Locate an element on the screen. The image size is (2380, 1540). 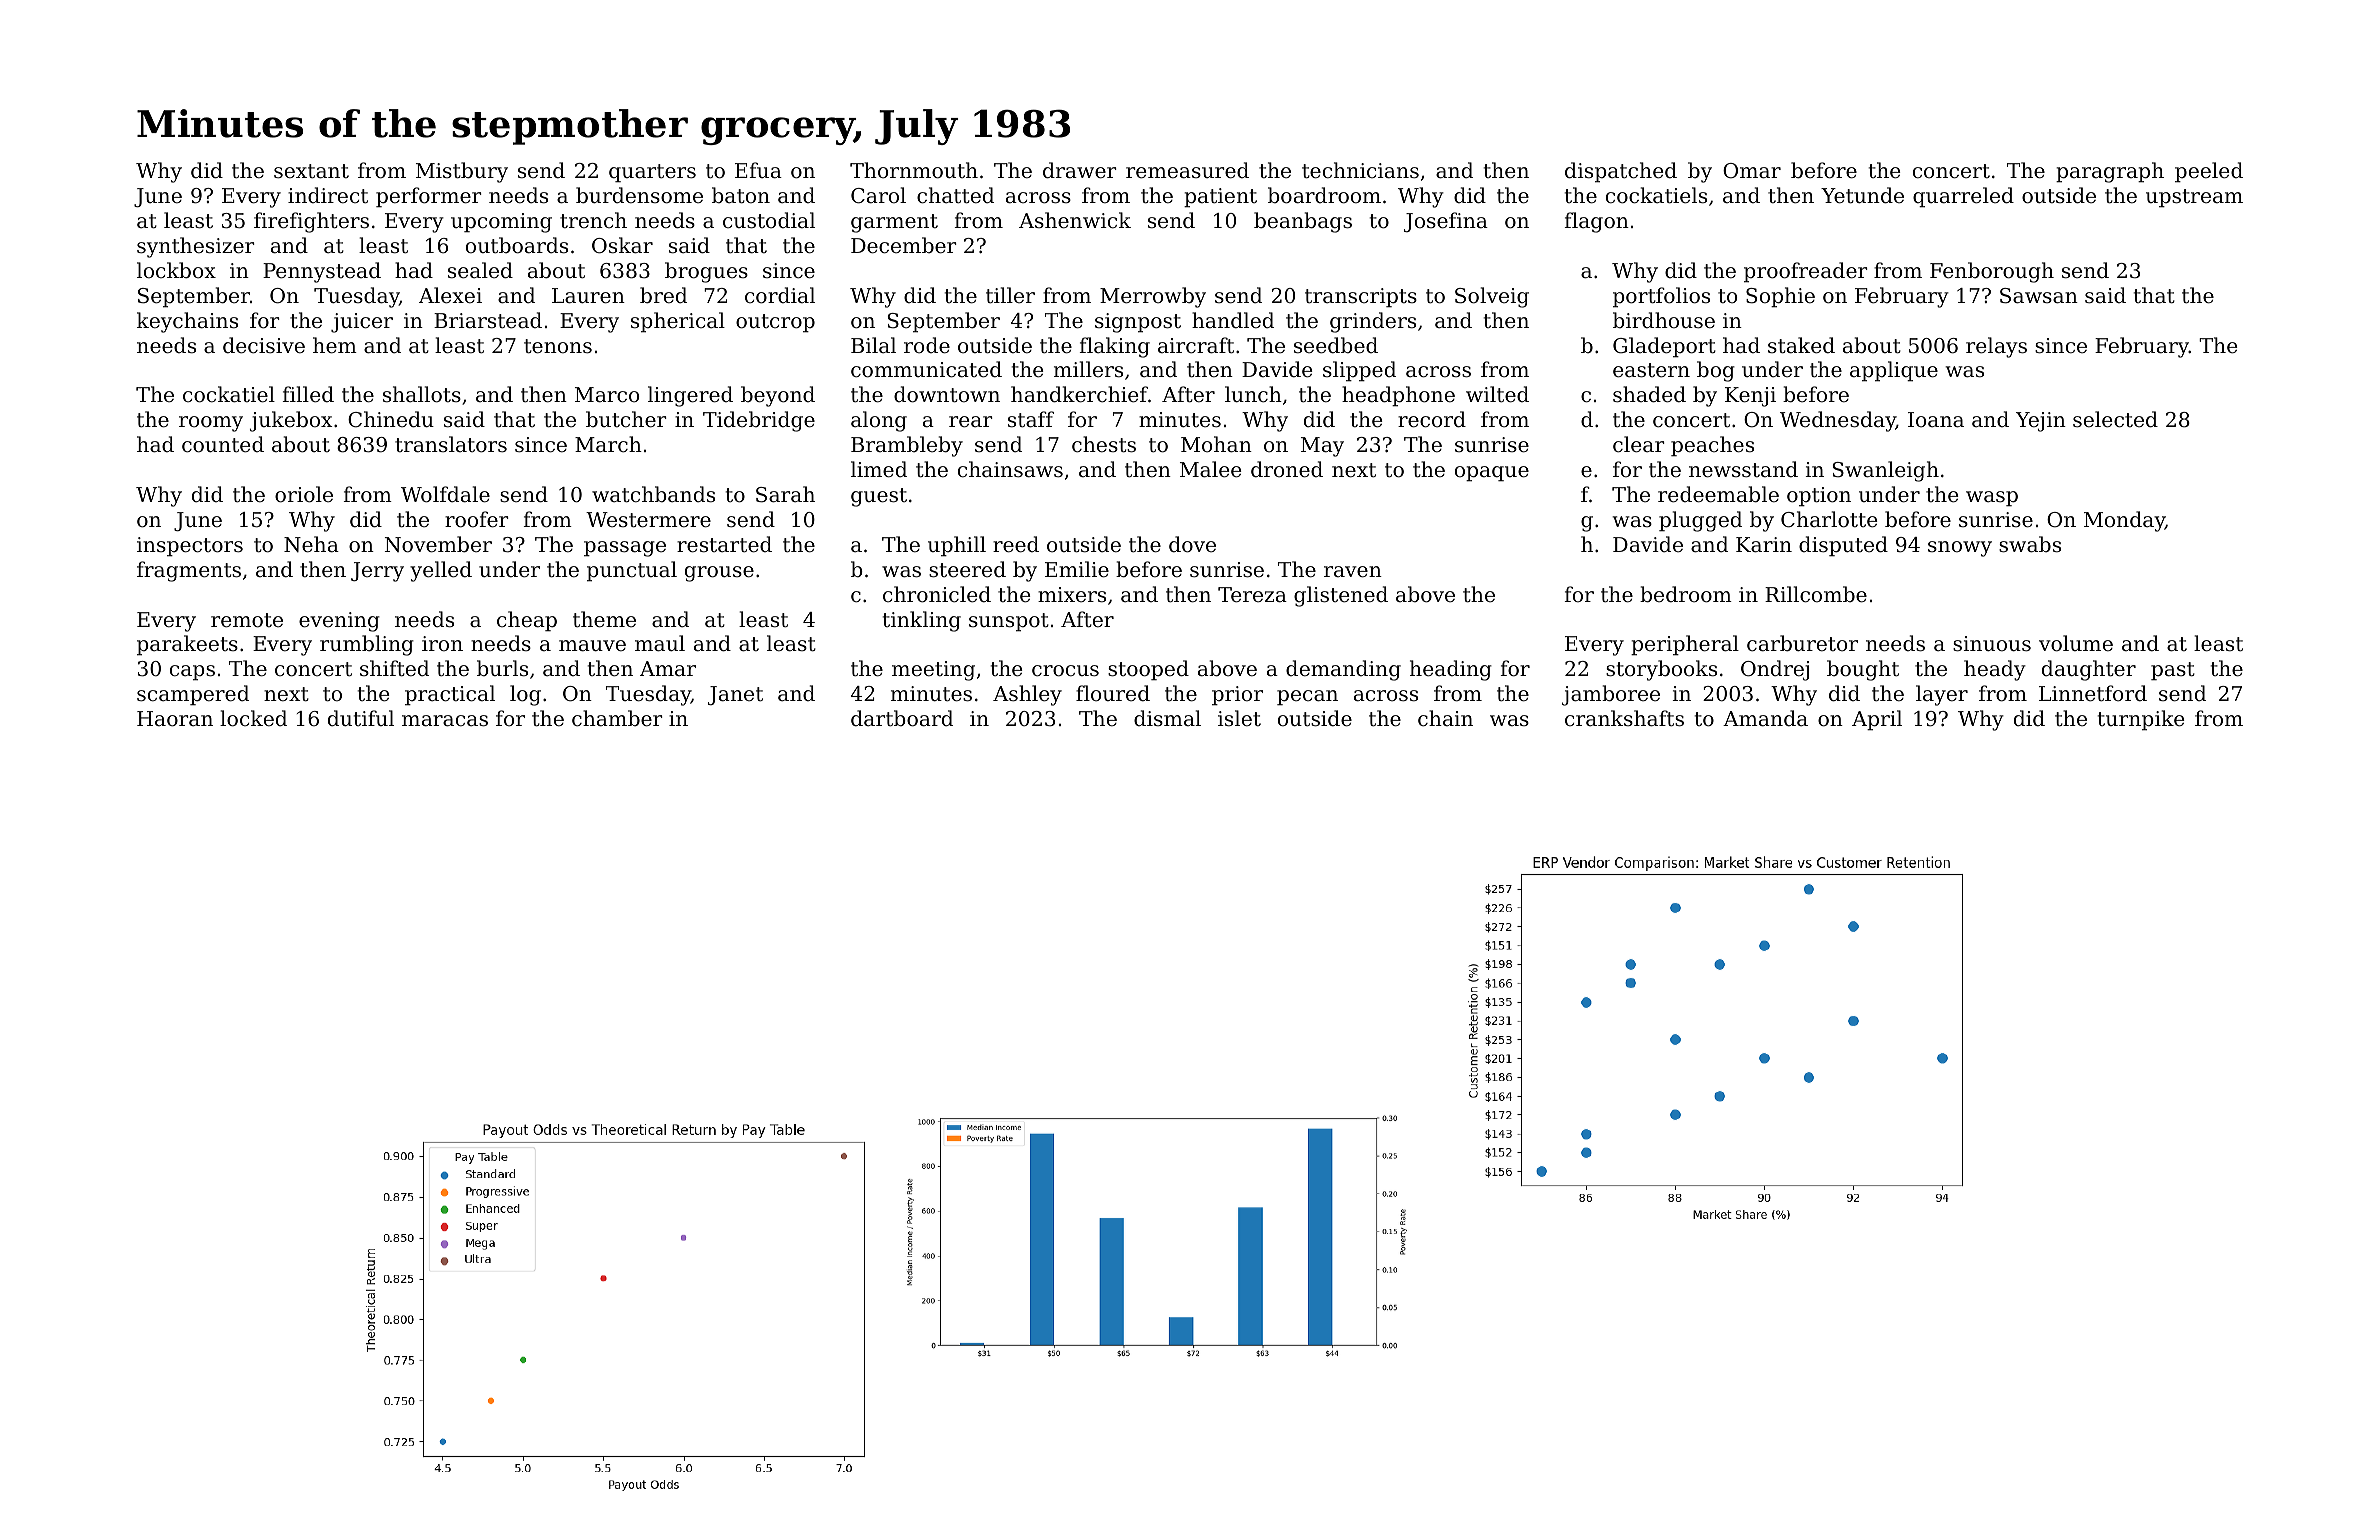
handkerchief is located at coordinates (1079, 394).
